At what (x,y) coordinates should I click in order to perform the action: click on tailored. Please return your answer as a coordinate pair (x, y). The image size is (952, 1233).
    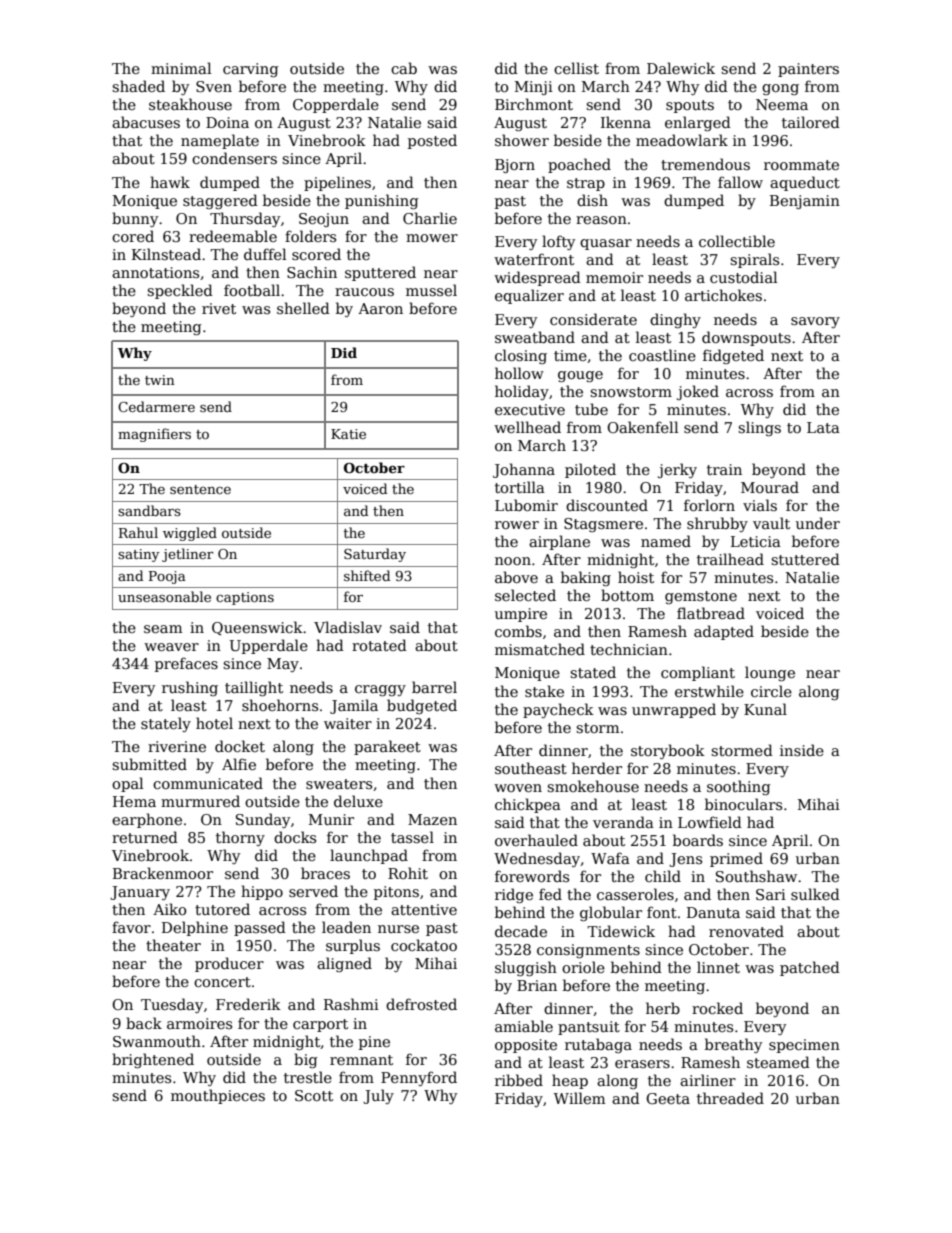
    Looking at the image, I should click on (811, 122).
